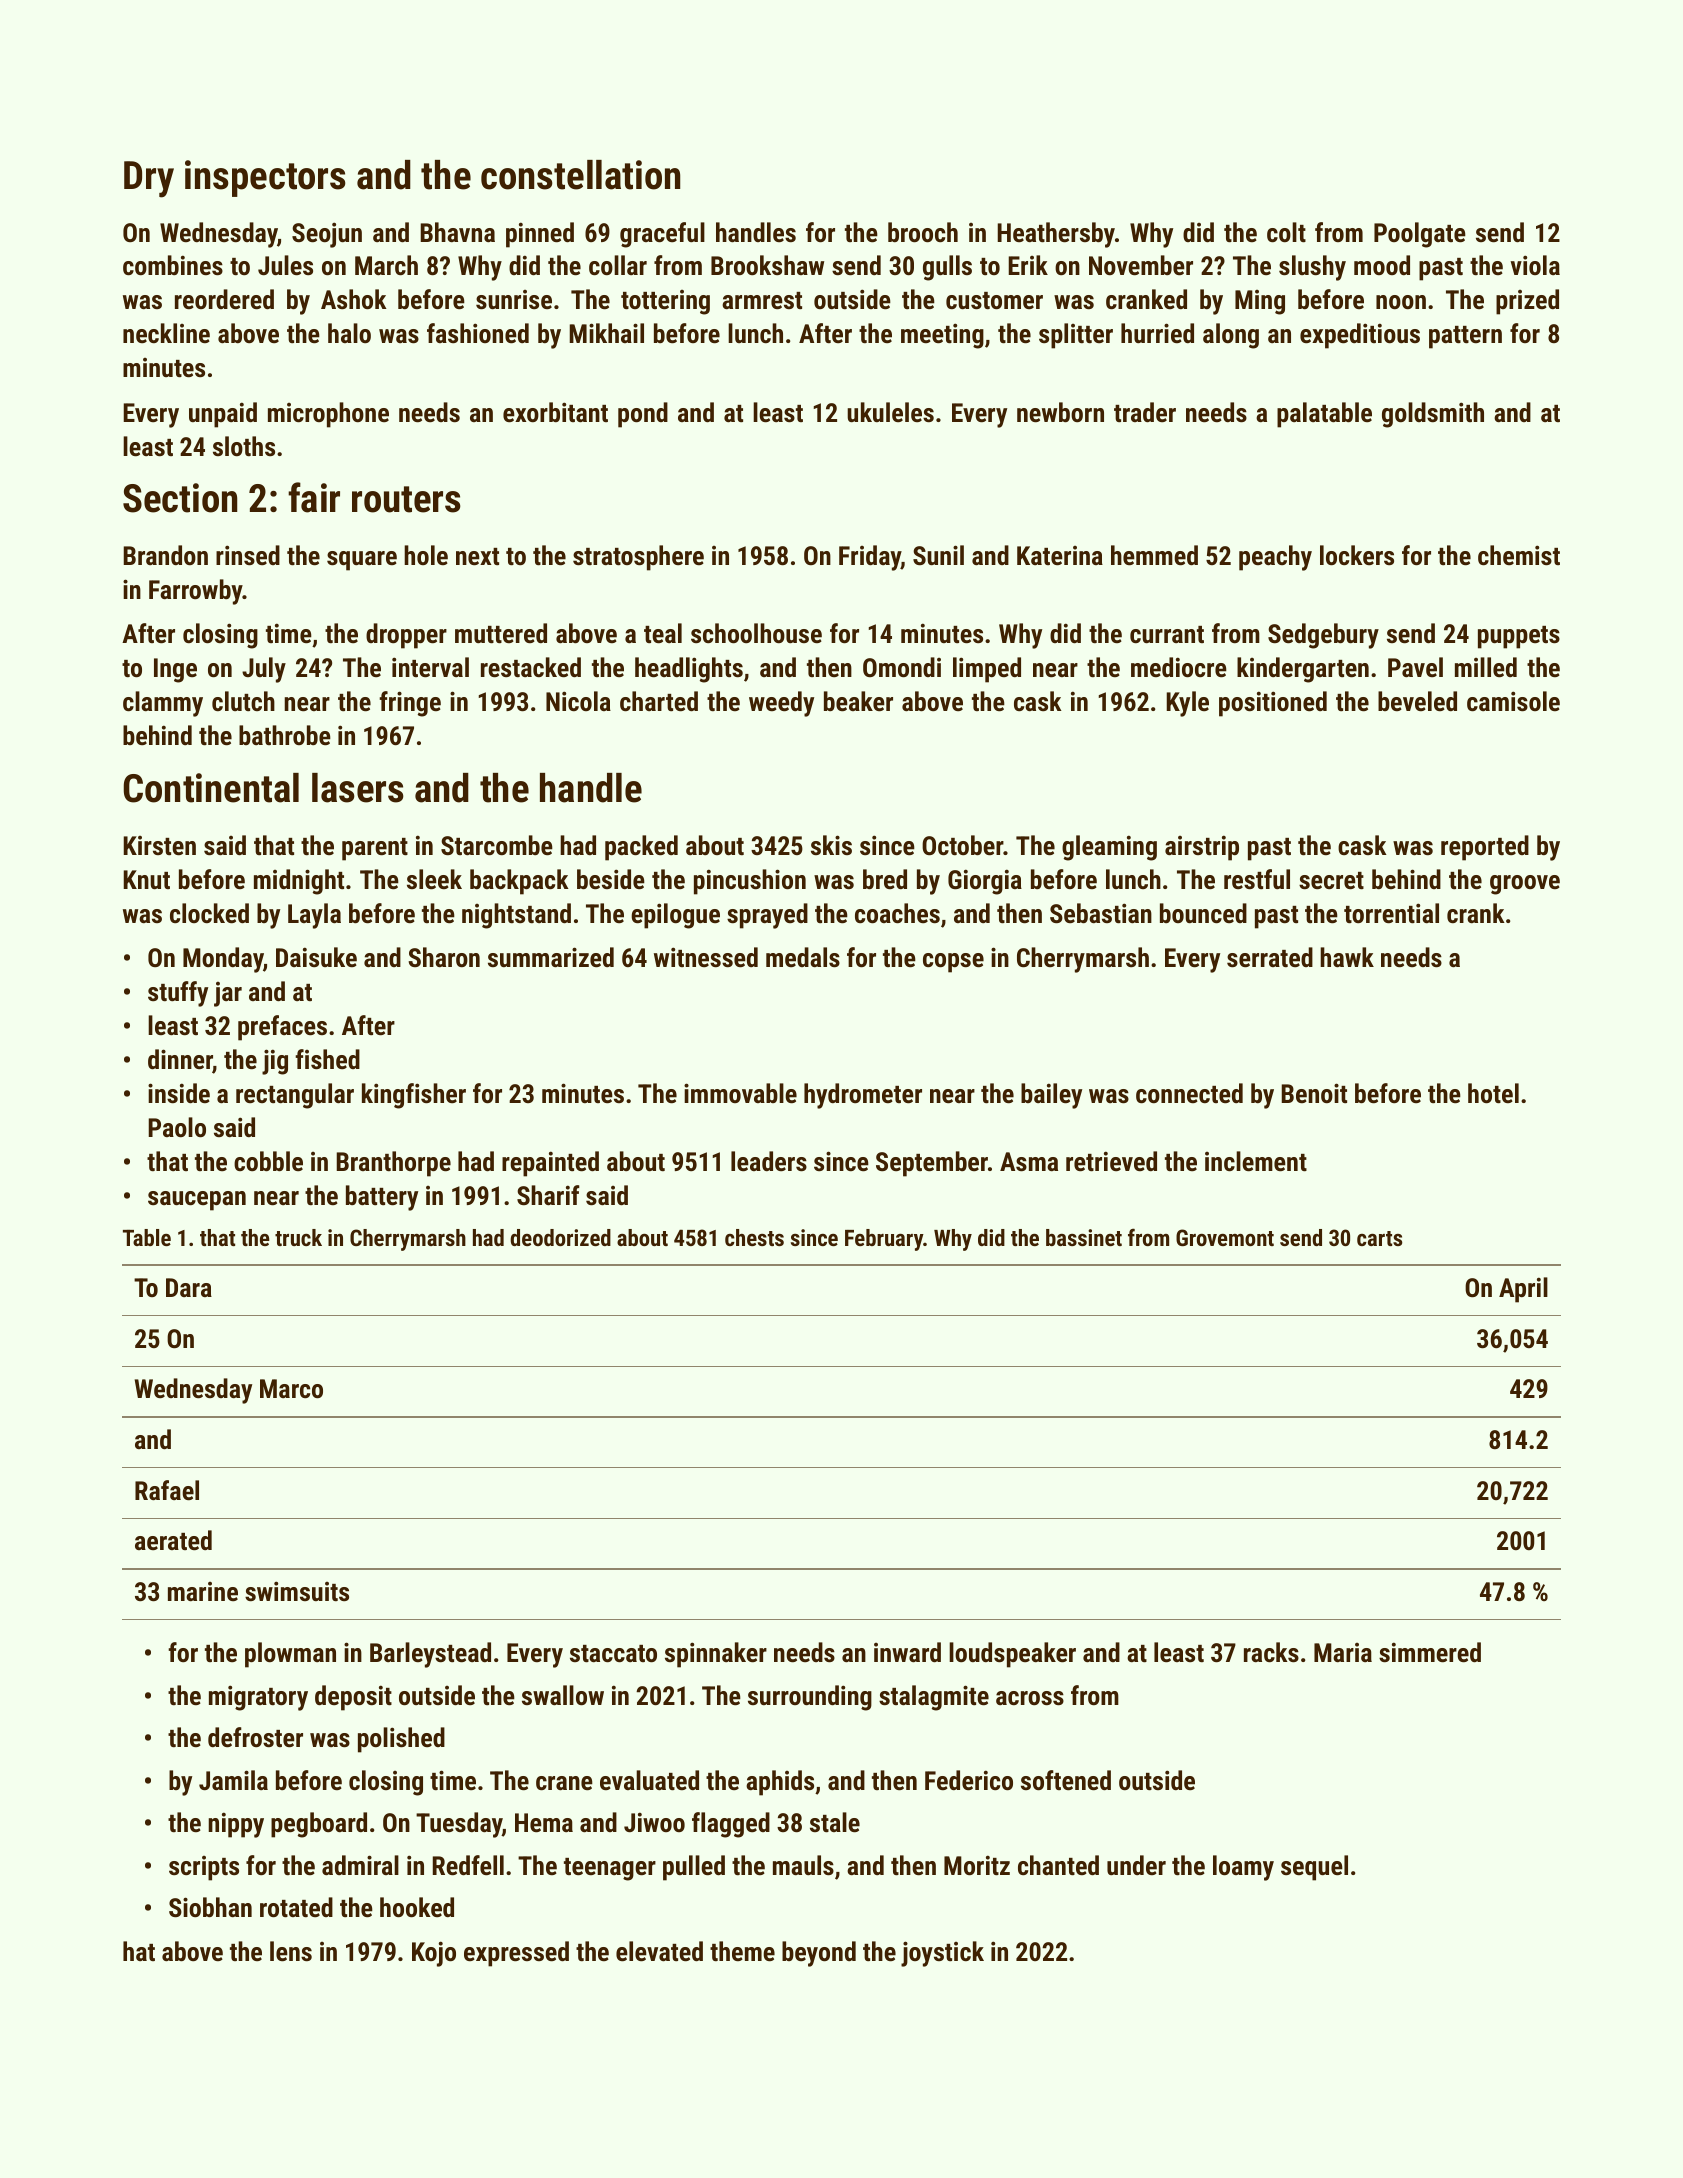 Image resolution: width=1683 pixels, height=2178 pixels. I want to click on inspectors, so click(265, 178).
